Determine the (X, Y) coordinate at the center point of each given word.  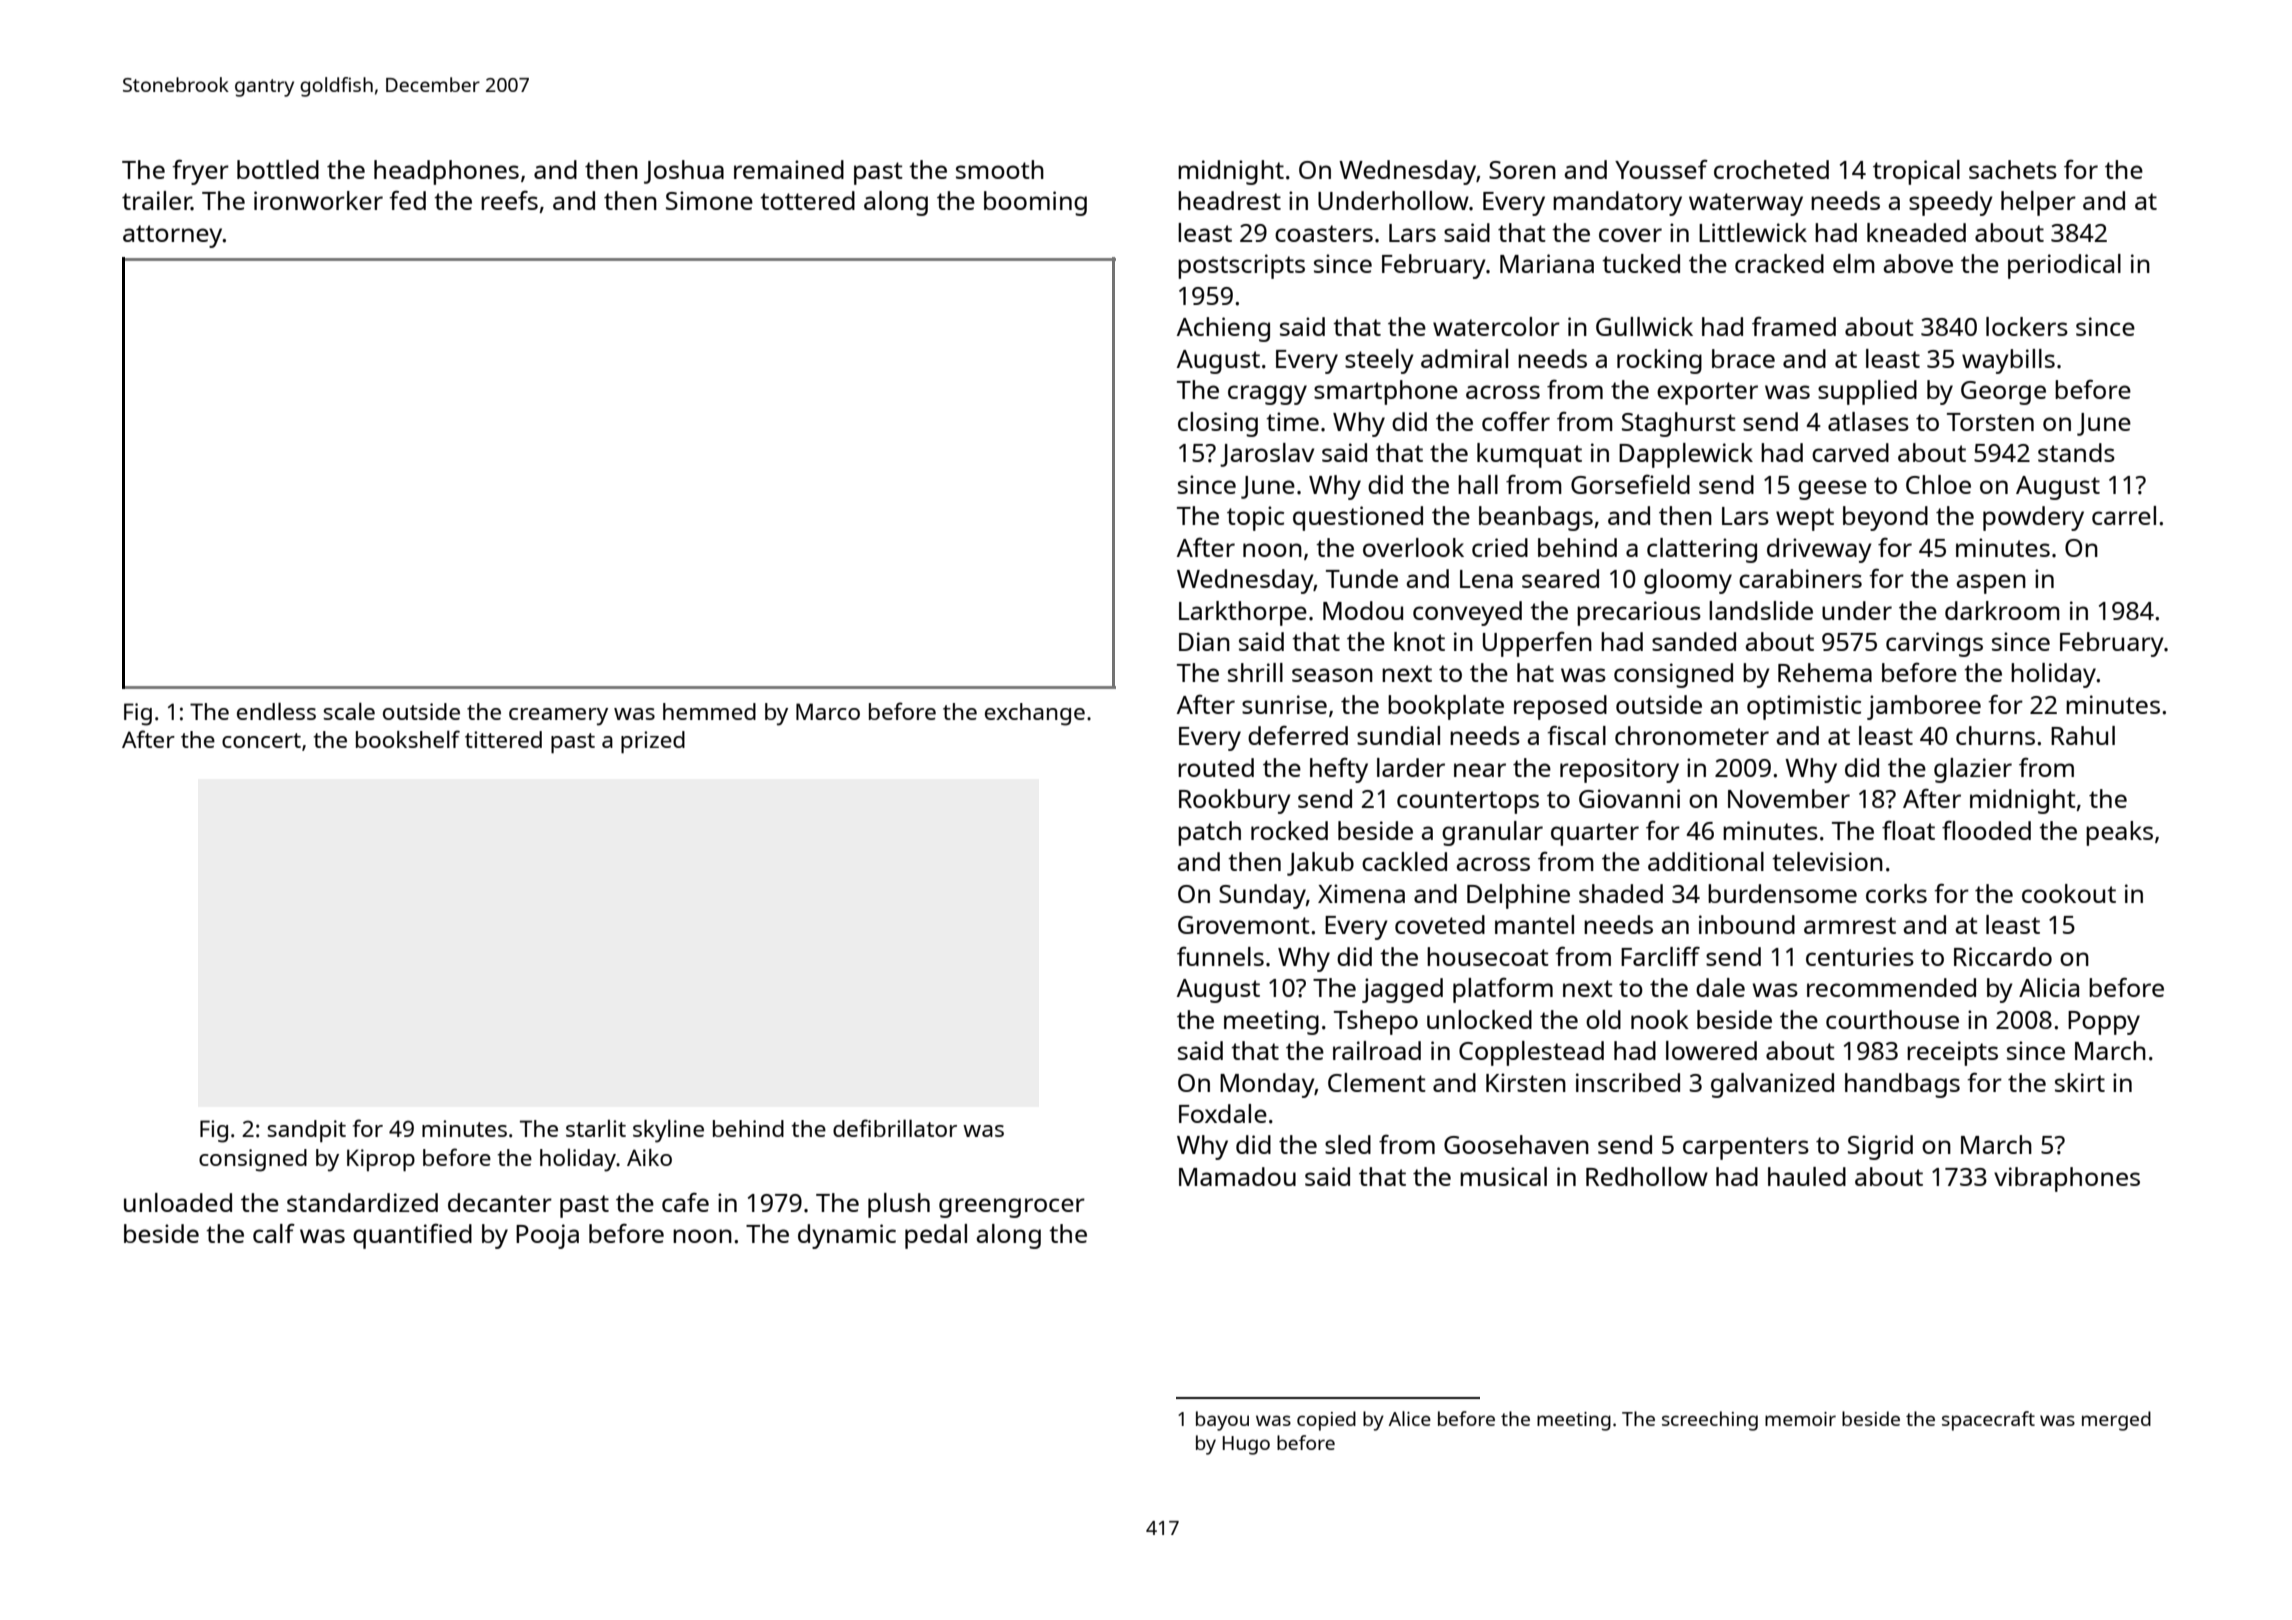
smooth (1000, 169)
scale (349, 711)
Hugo (1246, 1445)
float (1908, 830)
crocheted (1771, 169)
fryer (200, 172)
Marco (828, 711)
